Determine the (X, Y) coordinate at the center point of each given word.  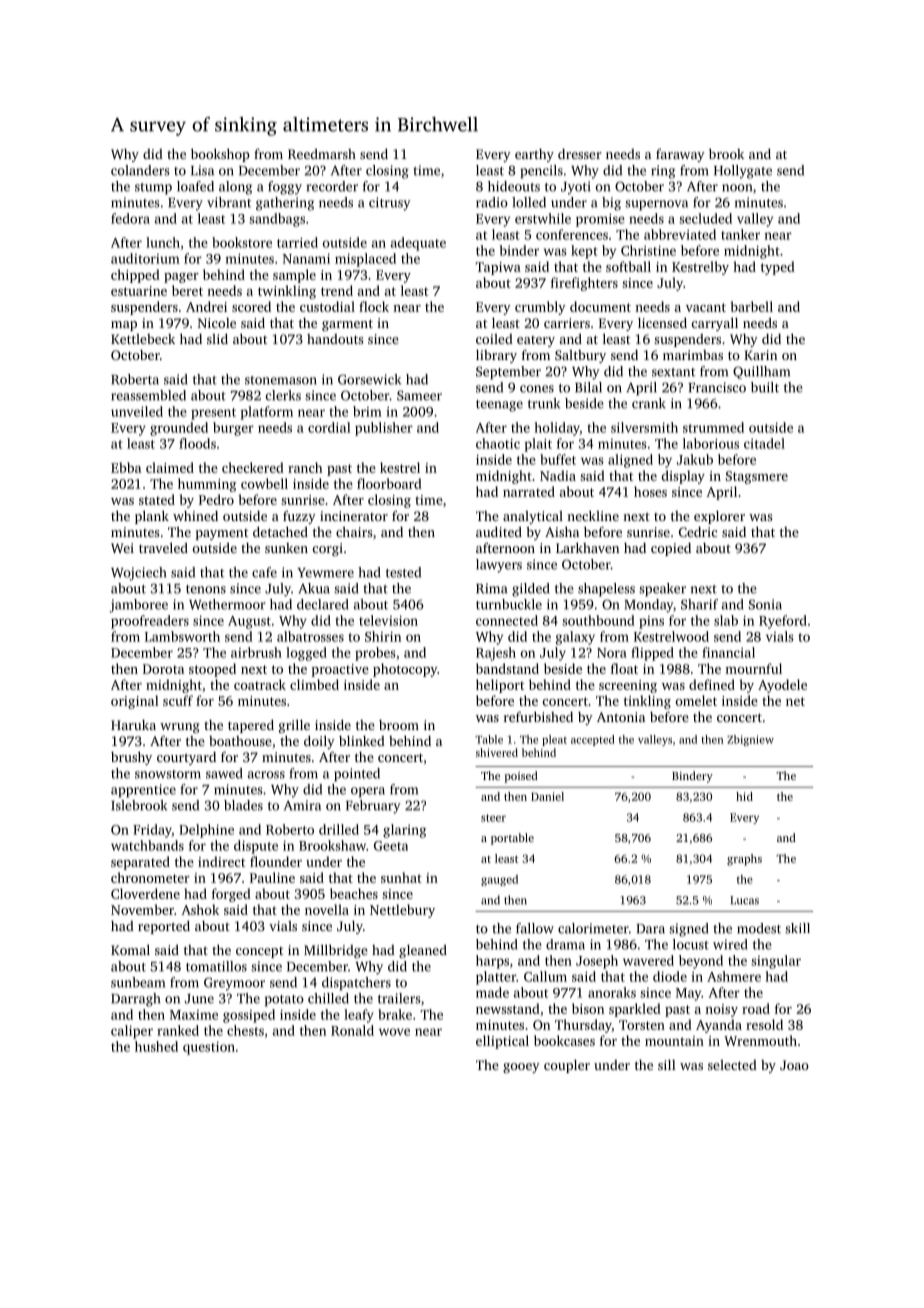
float (624, 668)
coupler (567, 1066)
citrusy (389, 204)
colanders (140, 170)
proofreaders (150, 622)
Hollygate (743, 172)
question (209, 1048)
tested (403, 572)
